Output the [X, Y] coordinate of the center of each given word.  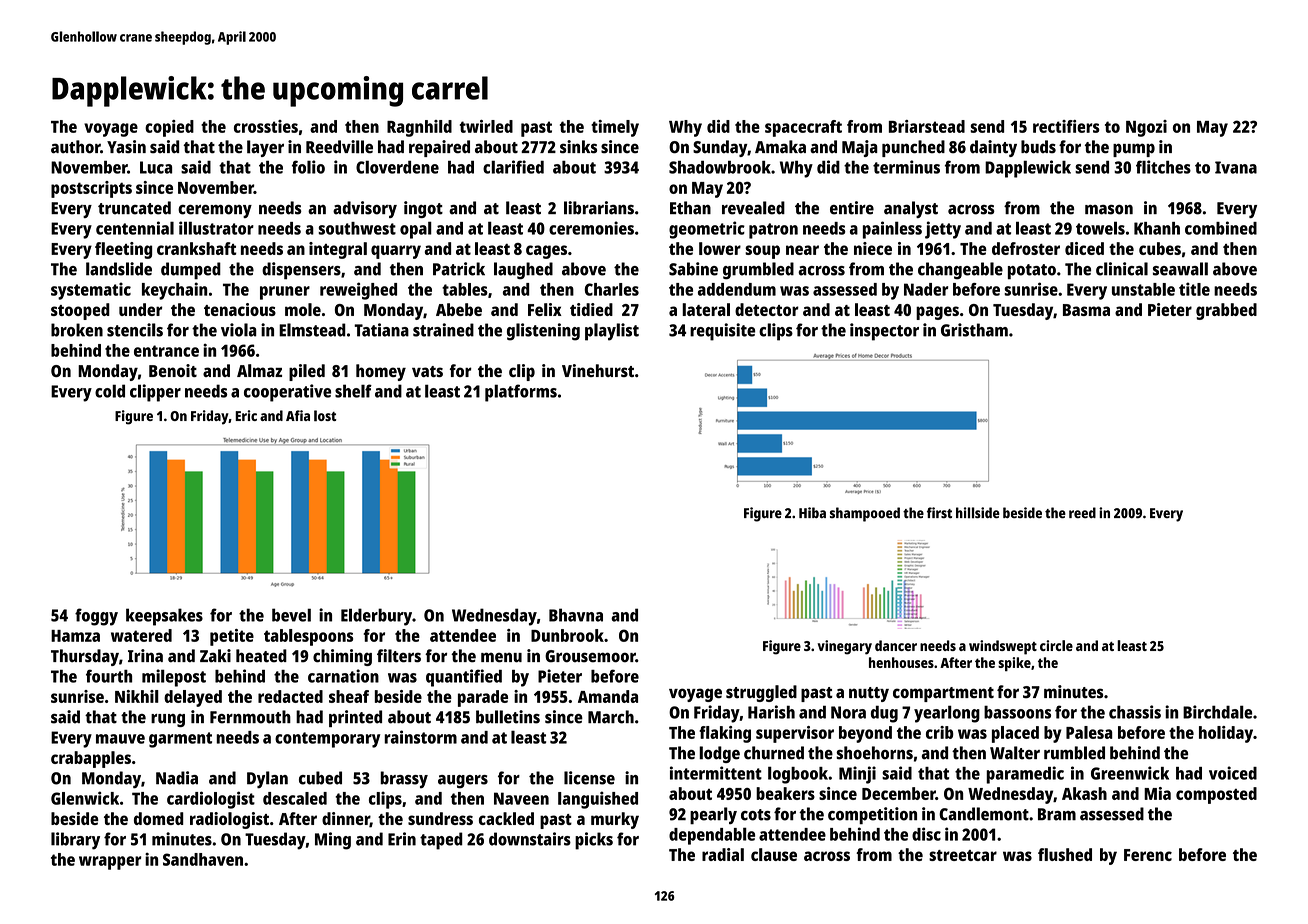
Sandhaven [203, 859]
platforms [521, 393]
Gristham [974, 330]
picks [594, 841]
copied [169, 128]
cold [110, 391]
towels [1100, 228]
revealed [753, 208]
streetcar [963, 855]
